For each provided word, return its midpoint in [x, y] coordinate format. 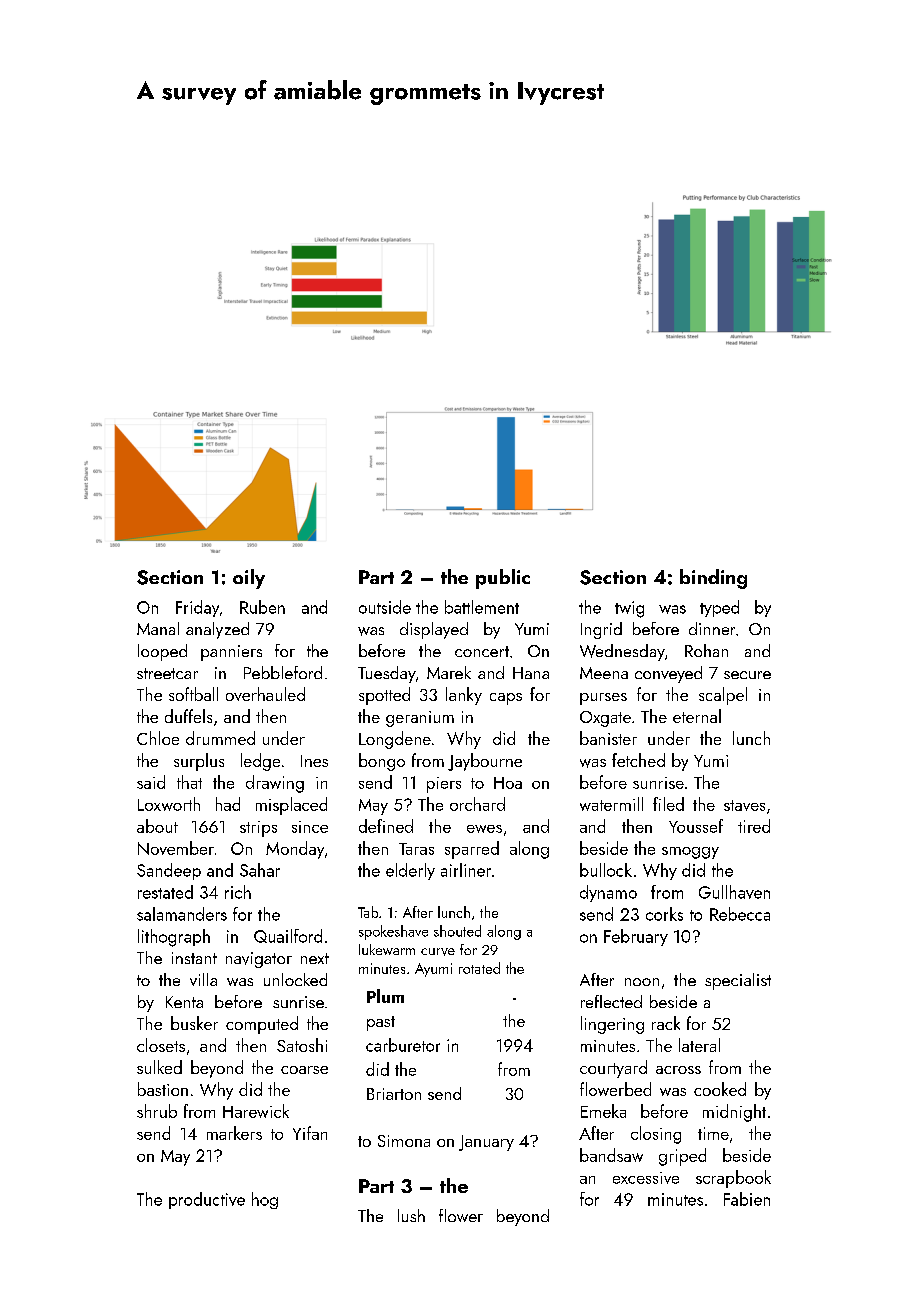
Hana [531, 673]
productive [207, 1200]
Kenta [184, 1002]
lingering [612, 1025]
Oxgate [605, 719]
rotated [479, 968]
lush [411, 1215]
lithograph [174, 938]
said [151, 782]
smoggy [690, 853]
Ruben [262, 607]
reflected [611, 1001]
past [381, 1023]
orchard [477, 804]
